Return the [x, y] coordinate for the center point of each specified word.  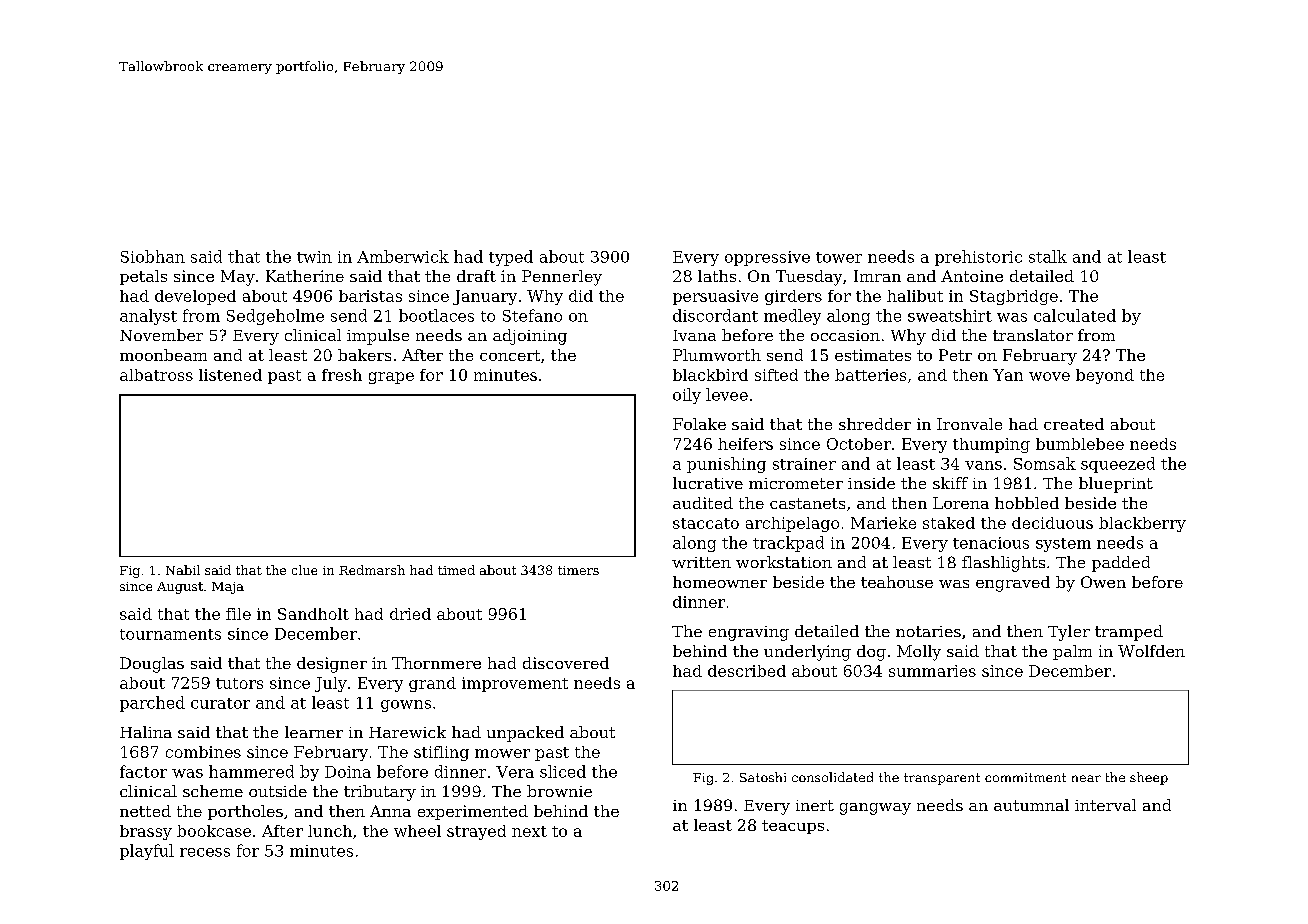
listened [230, 375]
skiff [950, 483]
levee [727, 394]
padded [1121, 564]
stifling [441, 753]
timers [578, 570]
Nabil [183, 570]
